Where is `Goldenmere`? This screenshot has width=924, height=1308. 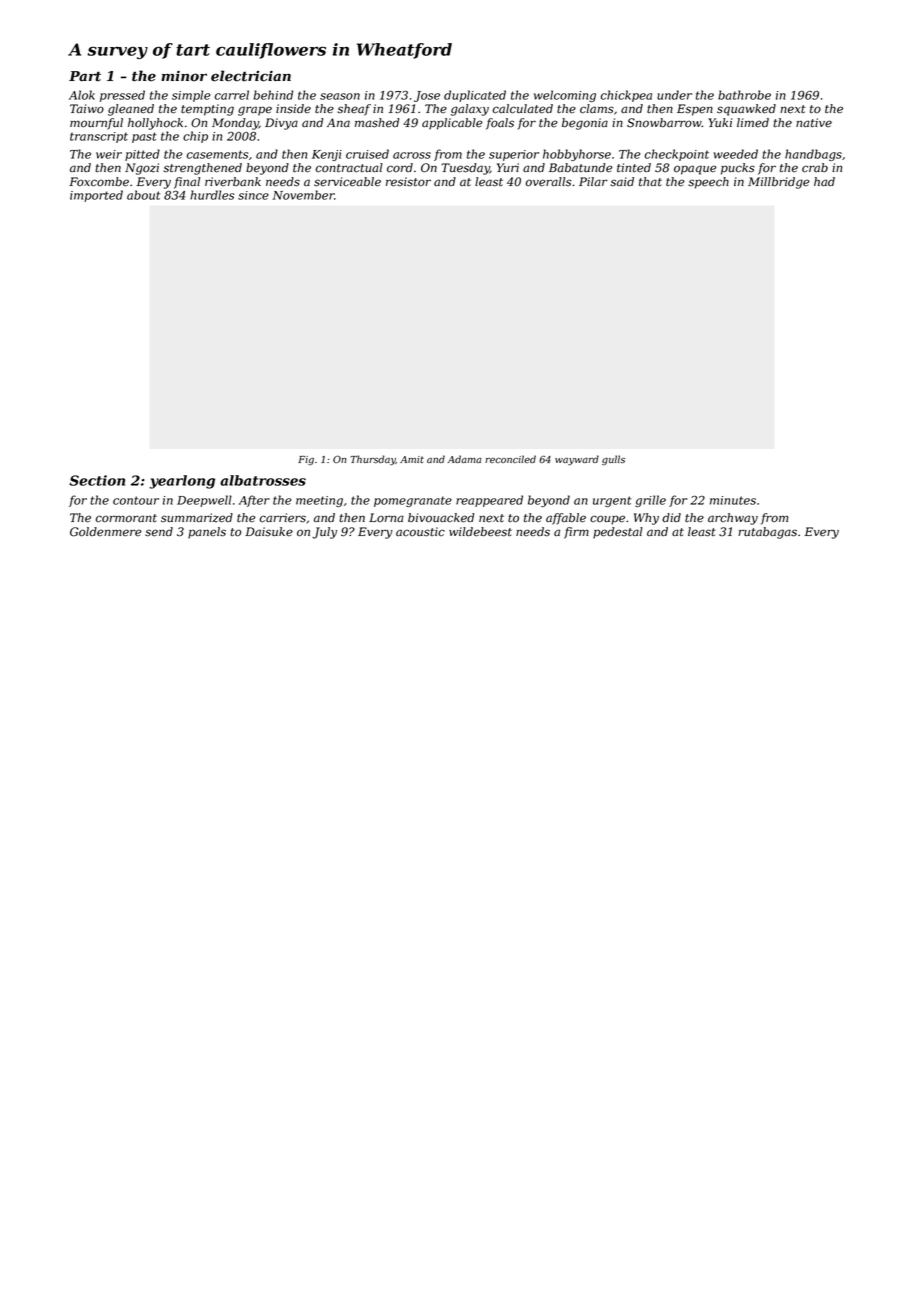
Goldenmere is located at coordinates (106, 532).
